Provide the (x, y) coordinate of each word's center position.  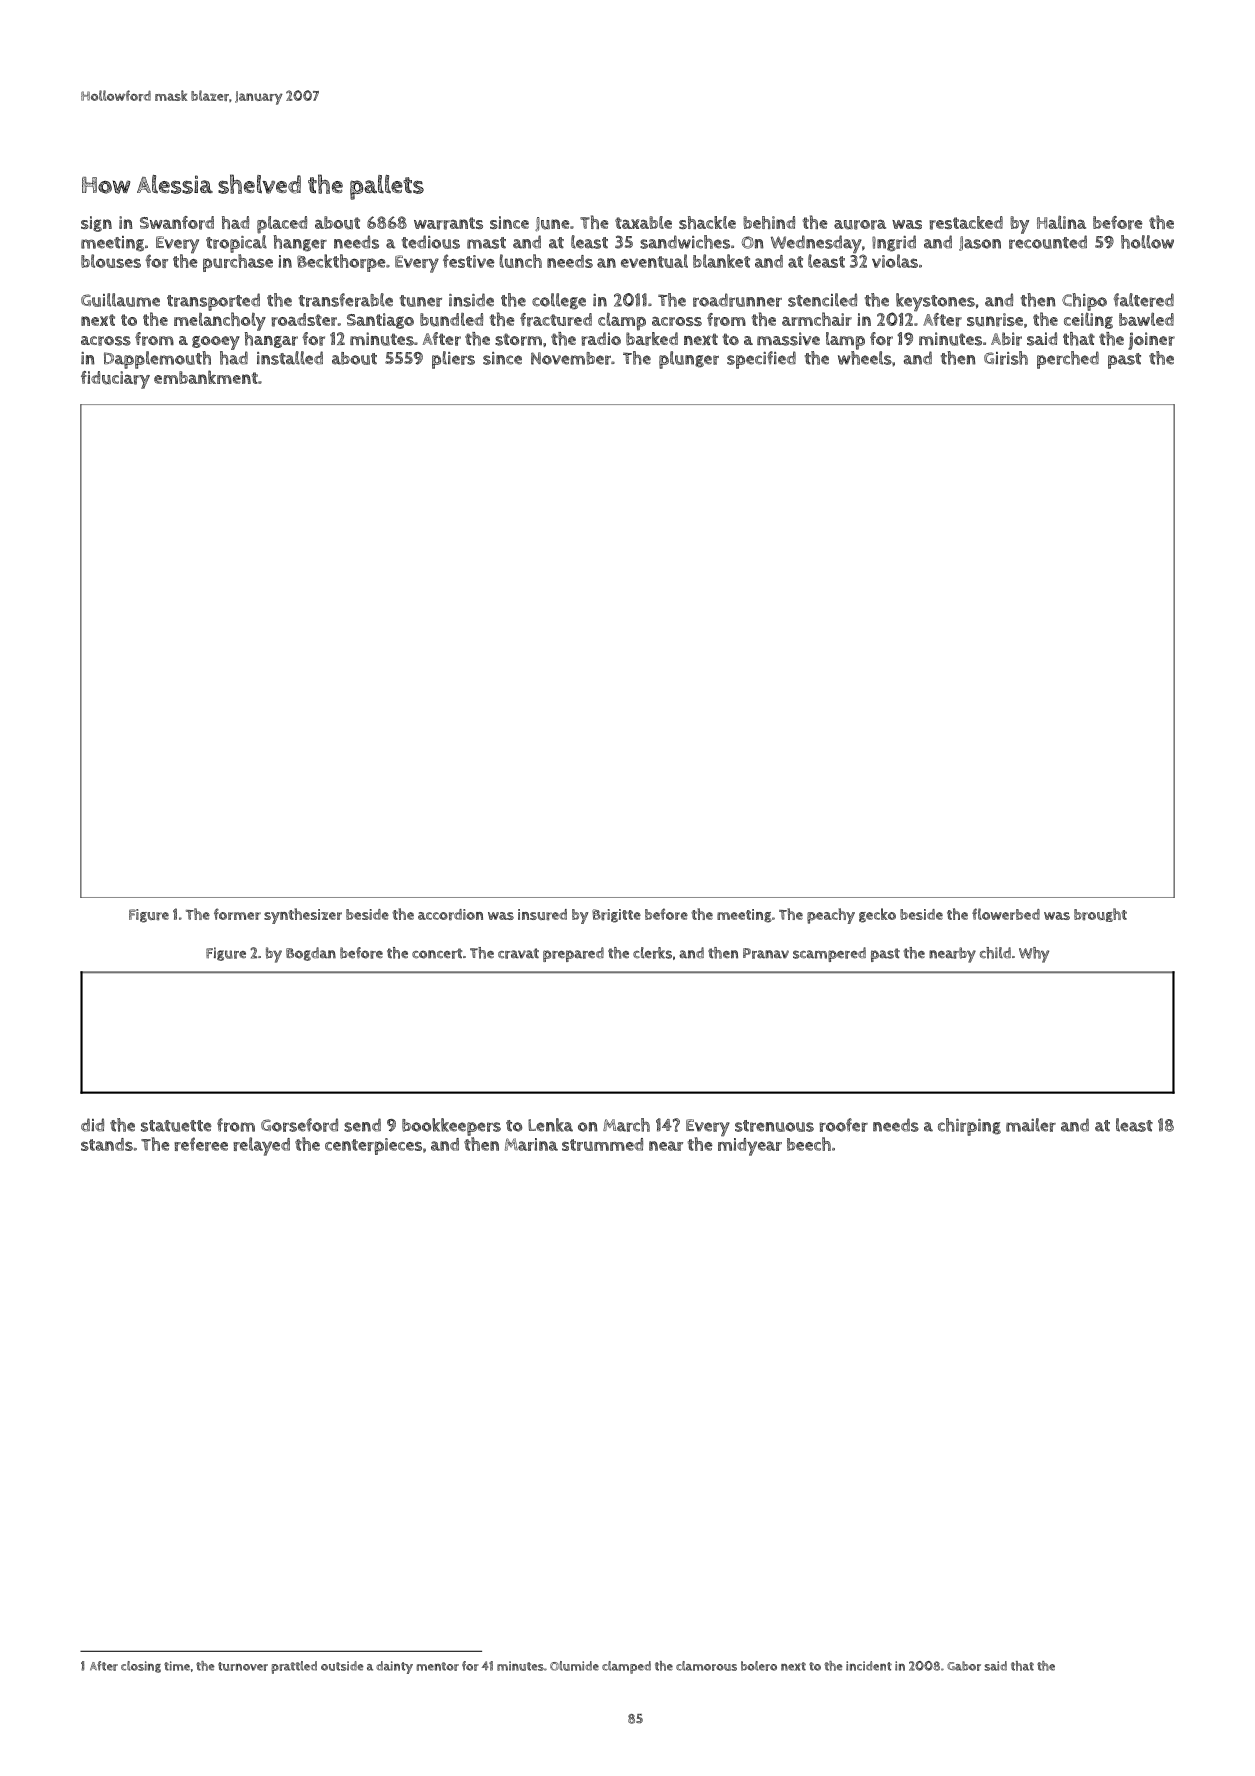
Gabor (964, 1666)
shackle (707, 222)
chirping (969, 1127)
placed (282, 225)
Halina (1061, 222)
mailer (1031, 1125)
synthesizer (303, 916)
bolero (759, 1666)
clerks (652, 953)
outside (342, 1666)
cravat (518, 953)
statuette (176, 1126)
